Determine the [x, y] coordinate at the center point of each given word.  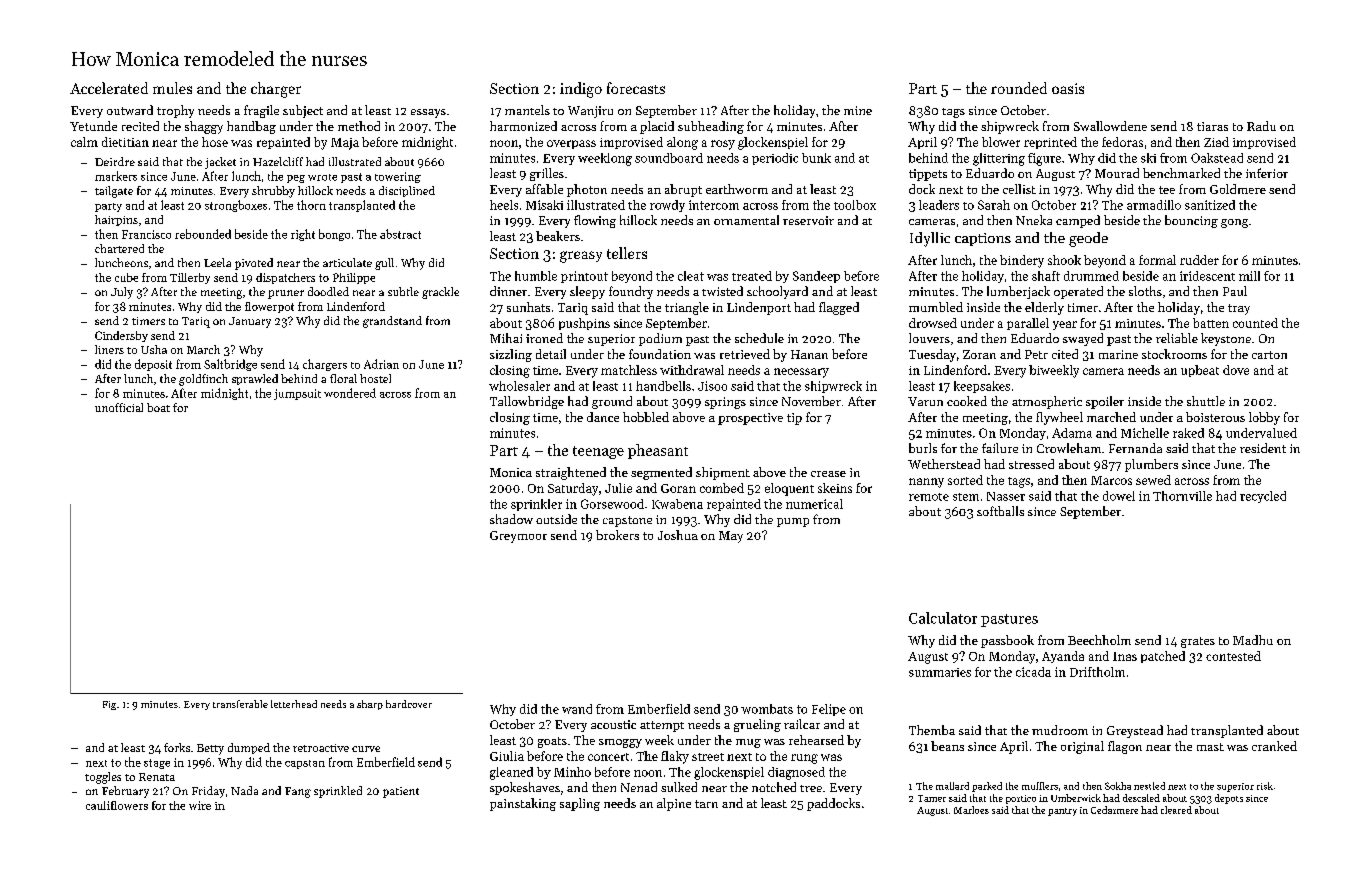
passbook [1007, 641]
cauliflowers [117, 805]
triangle [687, 308]
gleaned [511, 773]
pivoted [254, 264]
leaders [939, 205]
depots [1229, 799]
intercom [714, 205]
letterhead [294, 704]
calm [84, 142]
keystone [1226, 339]
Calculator [943, 618]
